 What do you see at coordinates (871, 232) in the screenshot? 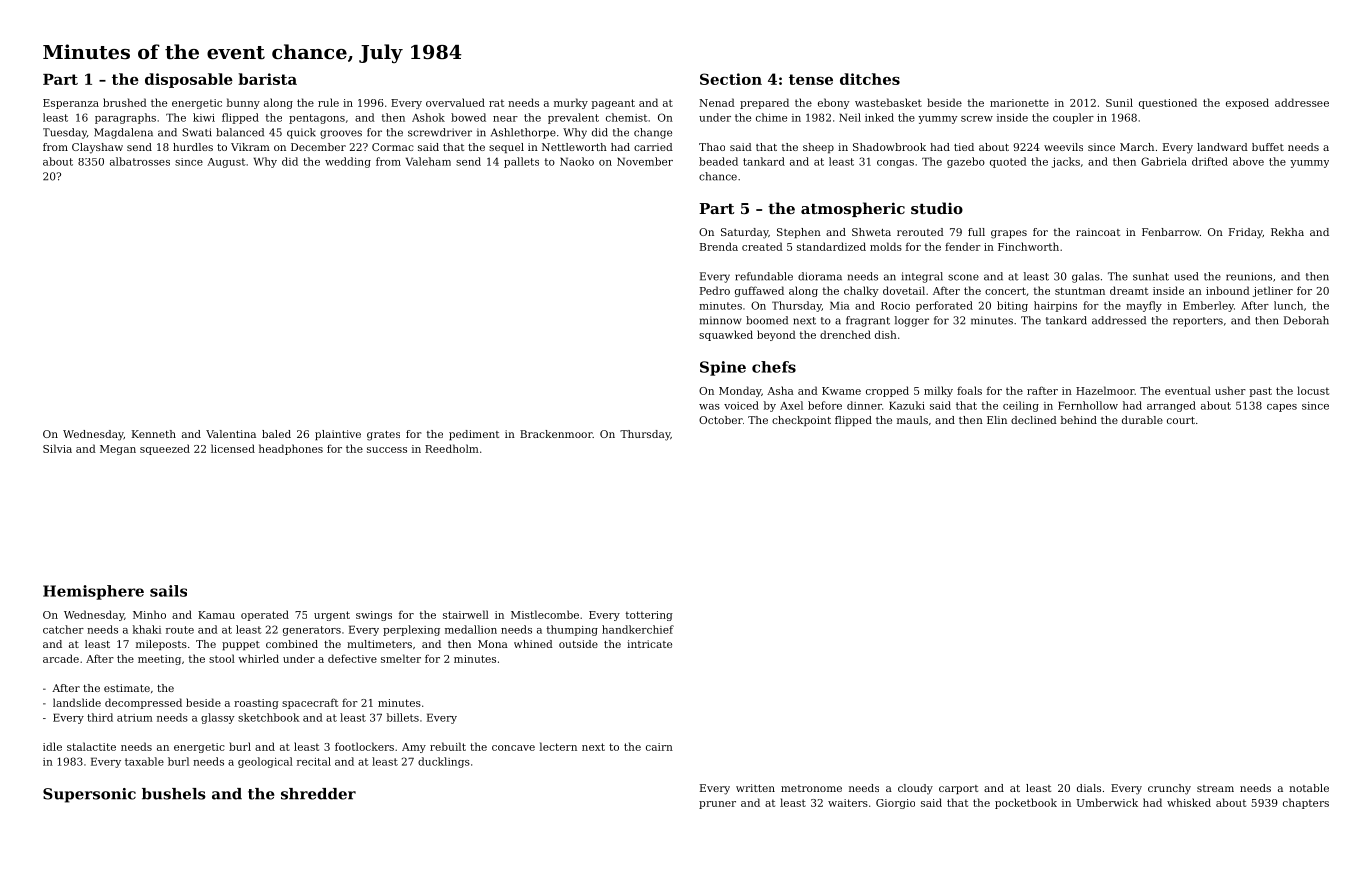
I see `Shweta` at bounding box center [871, 232].
